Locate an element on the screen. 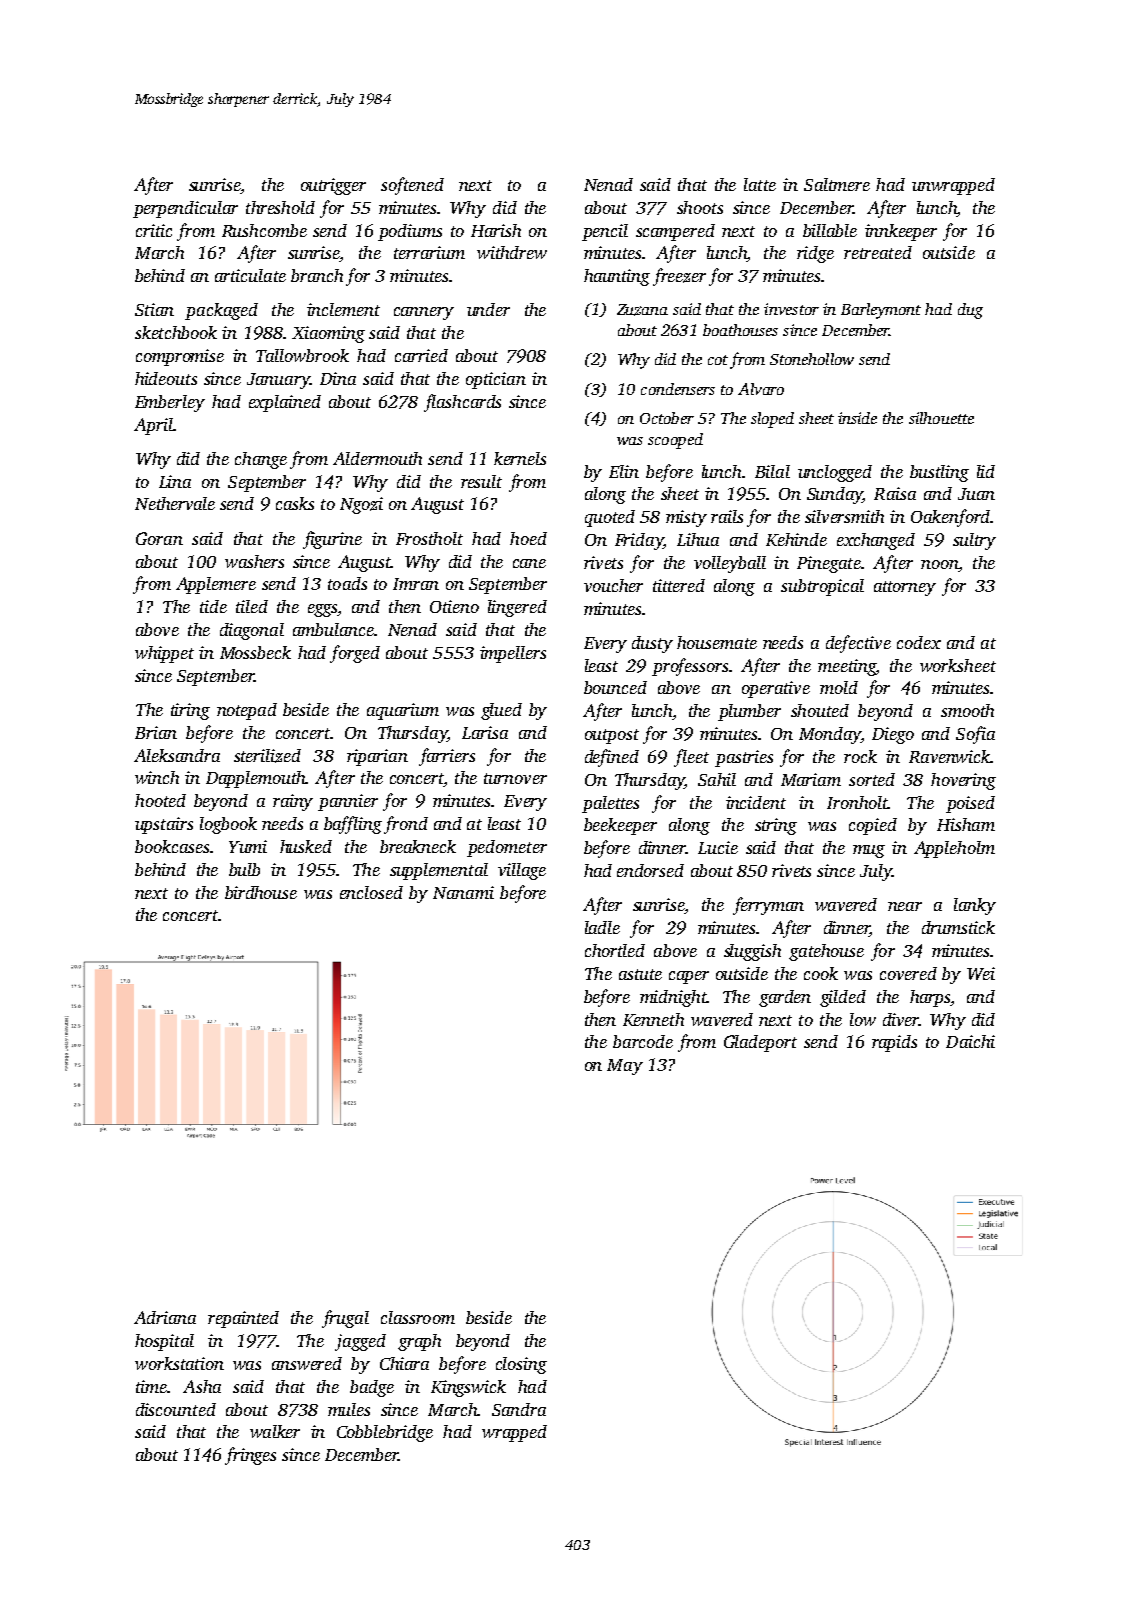 The width and height of the screenshot is (1130, 1605). flashcards is located at coordinates (462, 403).
